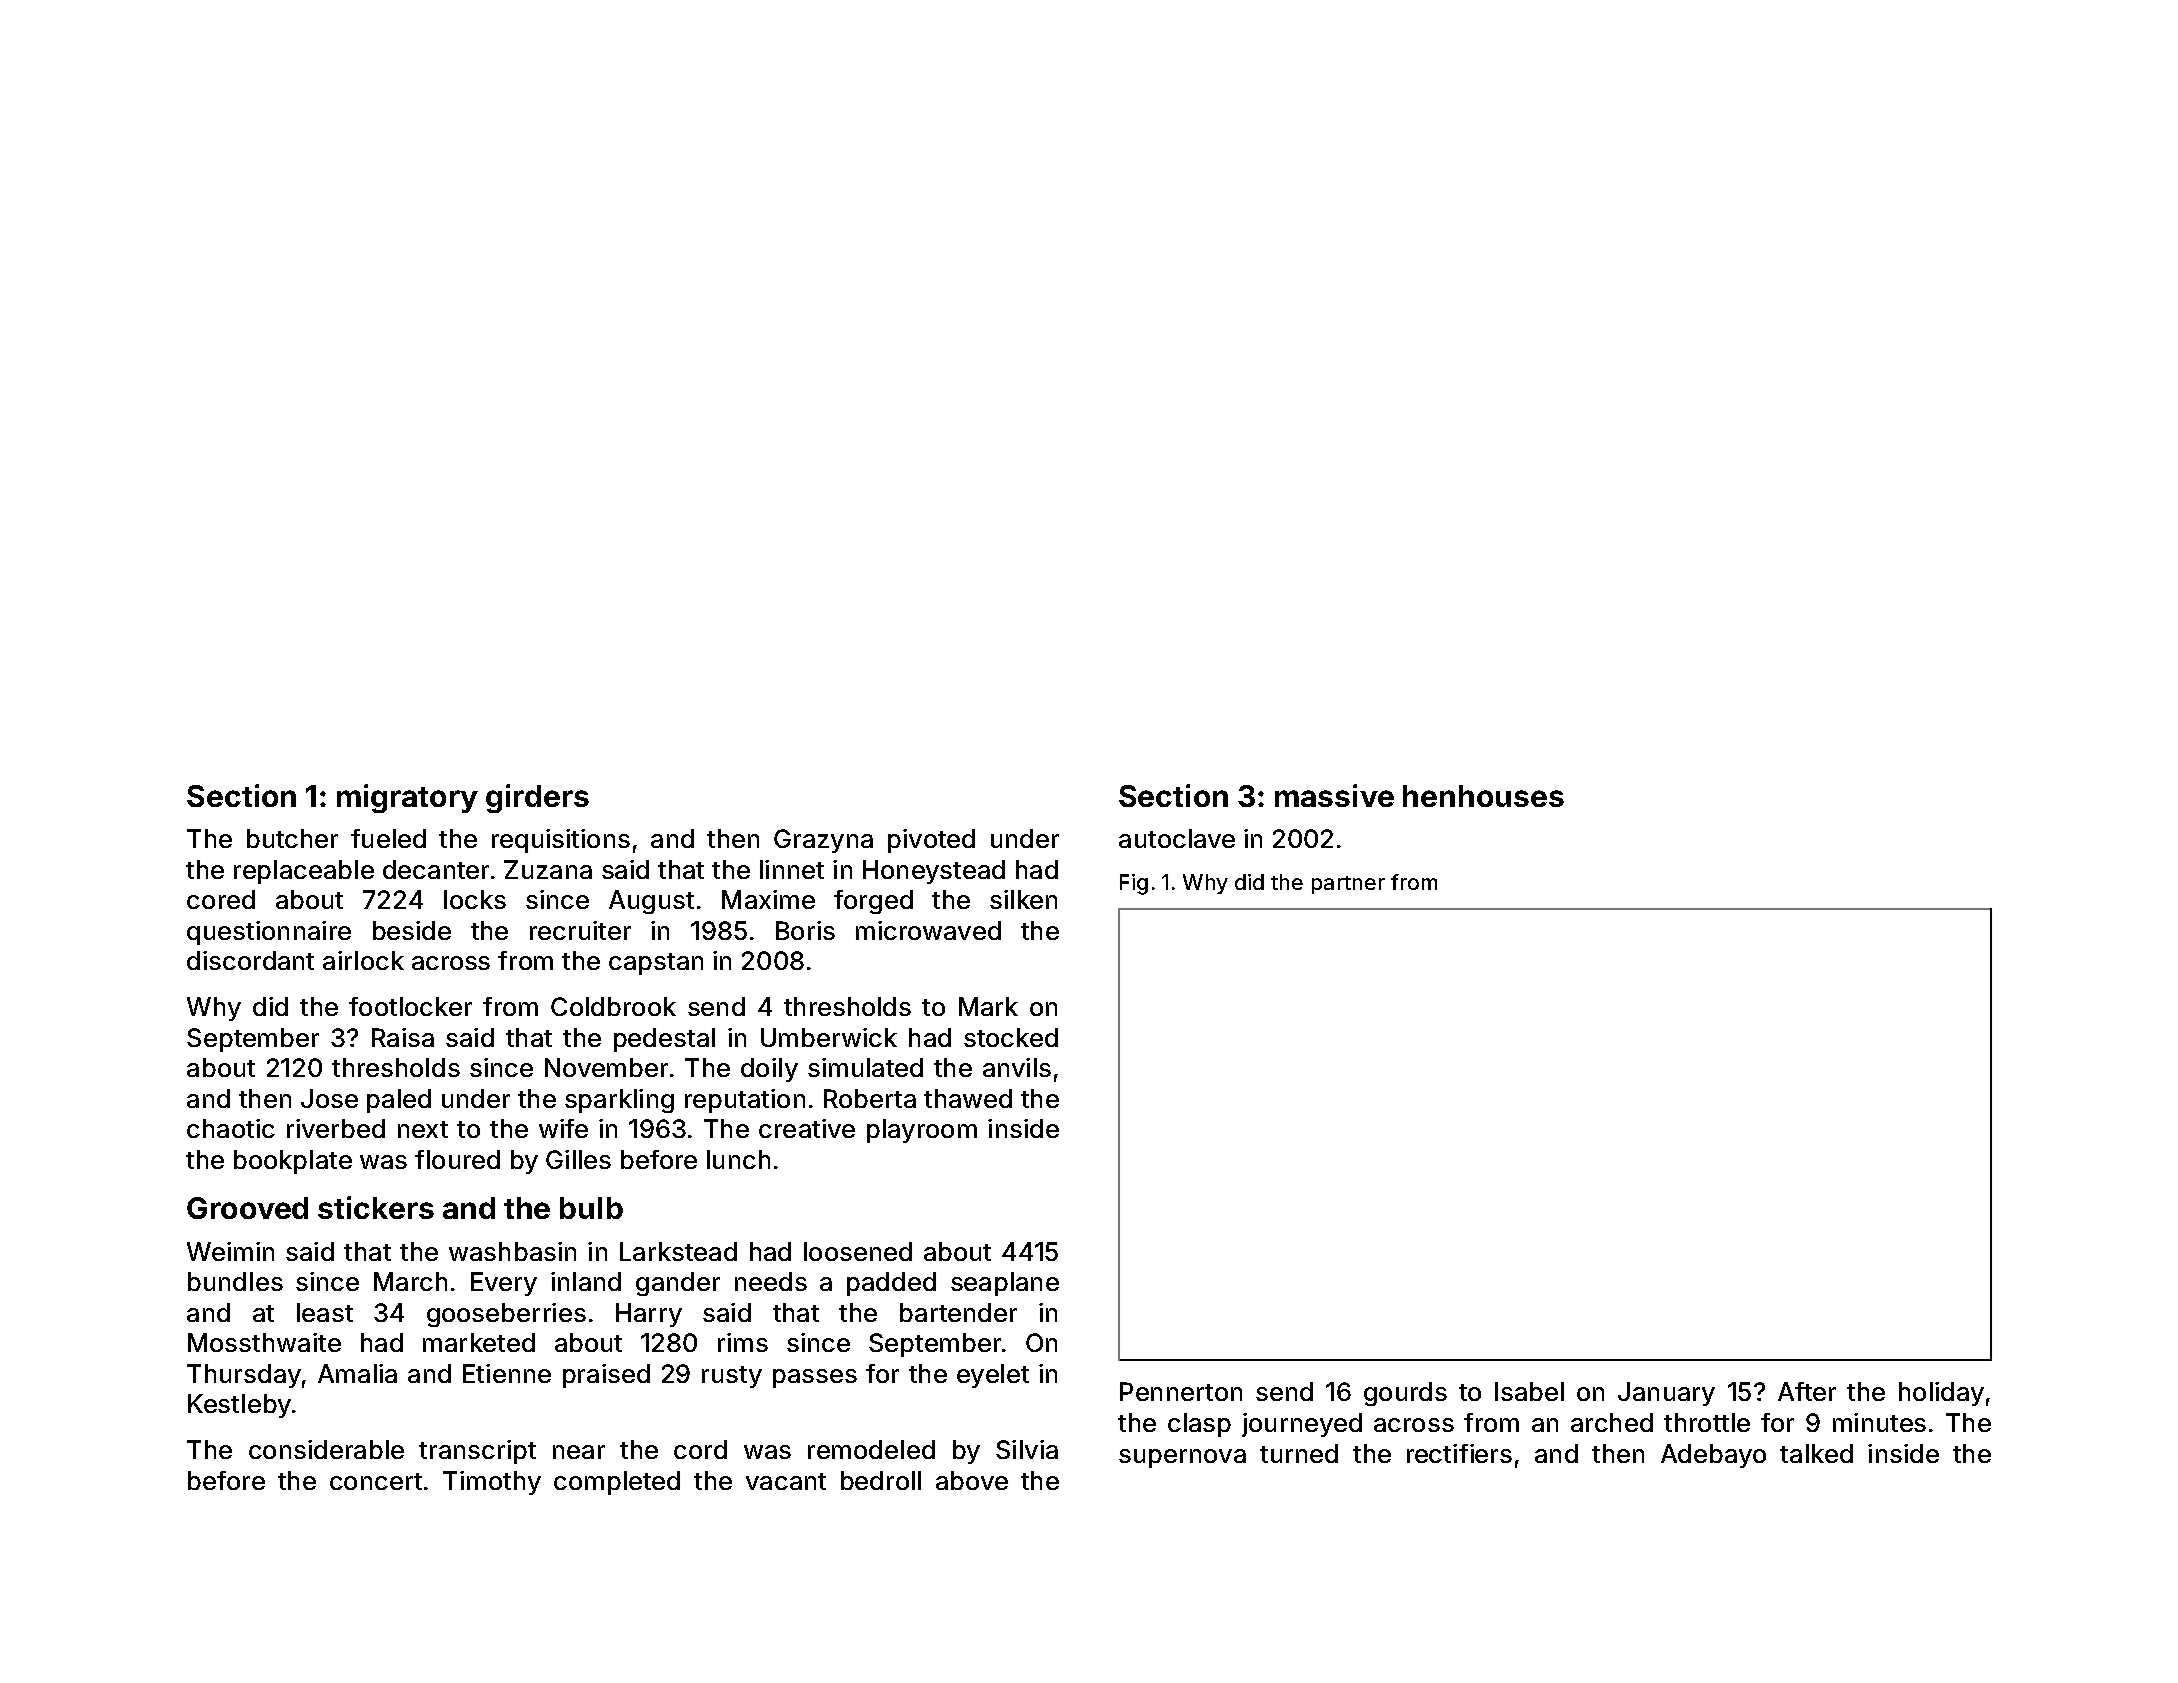 The image size is (2178, 1683). Describe the element at coordinates (1348, 885) in the screenshot. I see `partner` at that location.
